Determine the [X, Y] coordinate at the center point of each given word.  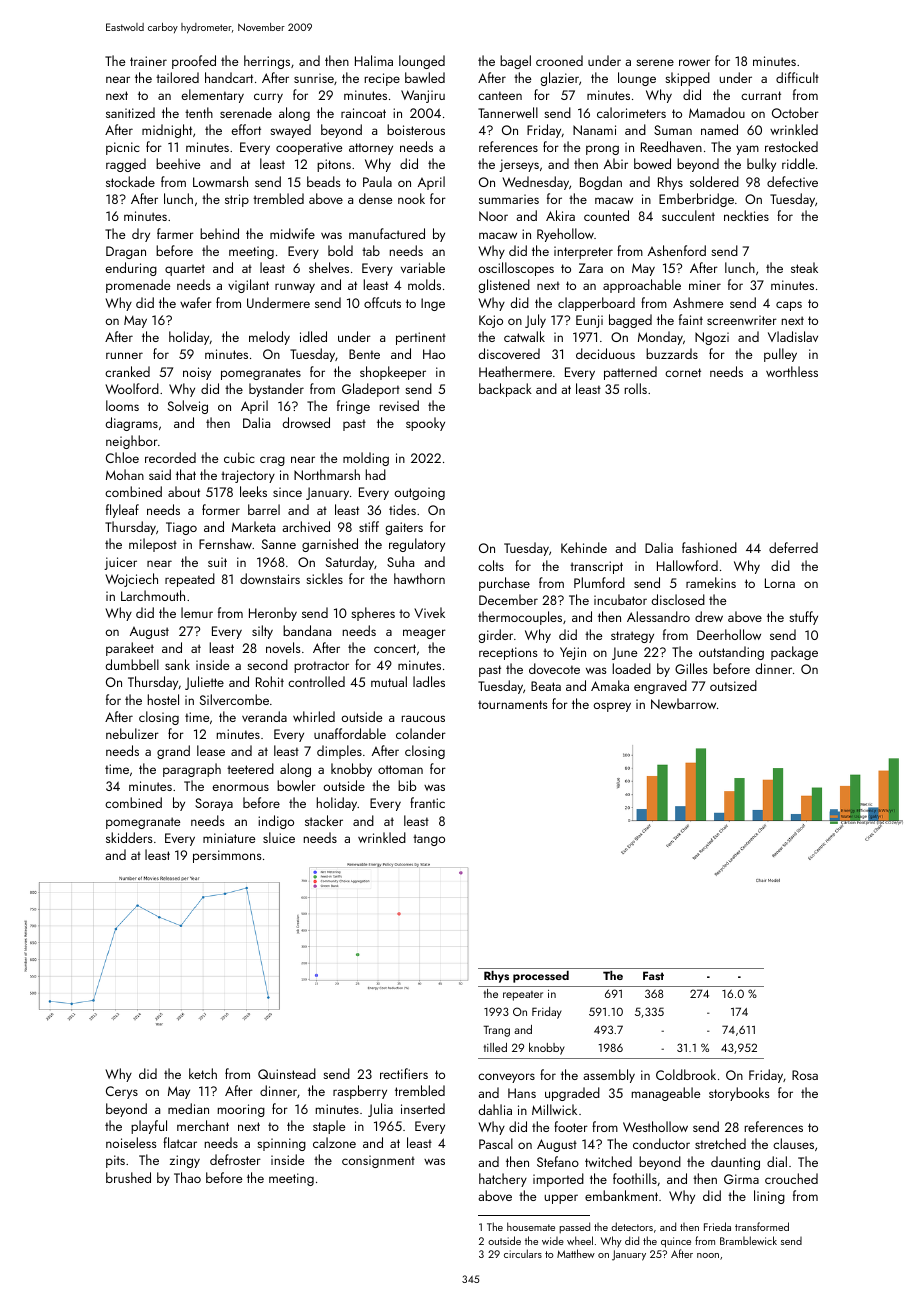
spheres [373, 614]
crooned [559, 60]
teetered [250, 768]
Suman [673, 130]
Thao [187, 1177]
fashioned [709, 547]
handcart [229, 77]
